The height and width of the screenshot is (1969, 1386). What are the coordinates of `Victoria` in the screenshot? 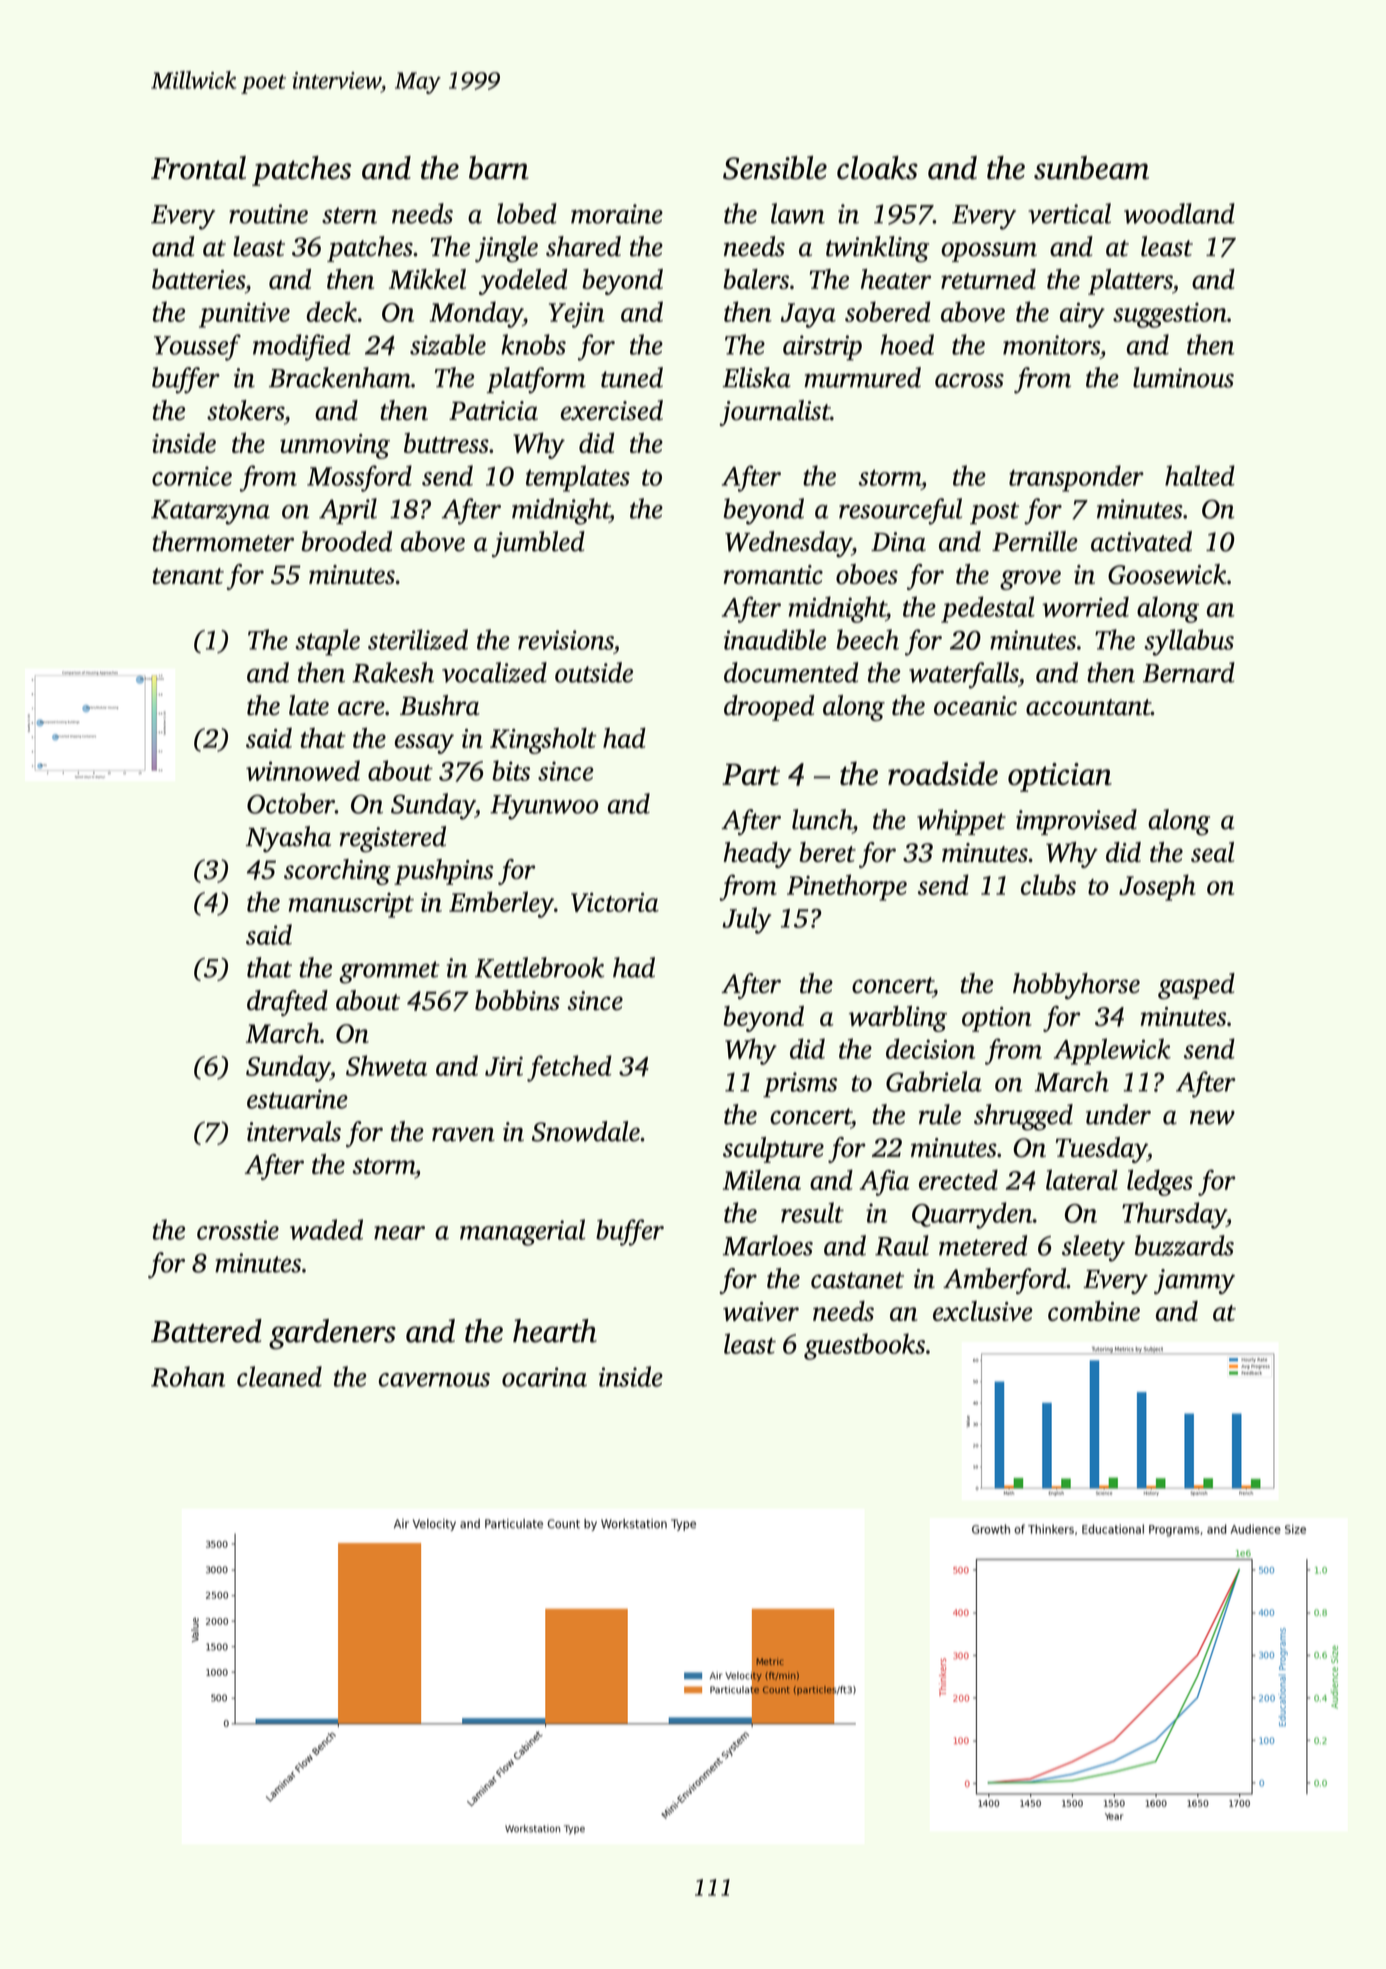 It's located at (615, 902).
